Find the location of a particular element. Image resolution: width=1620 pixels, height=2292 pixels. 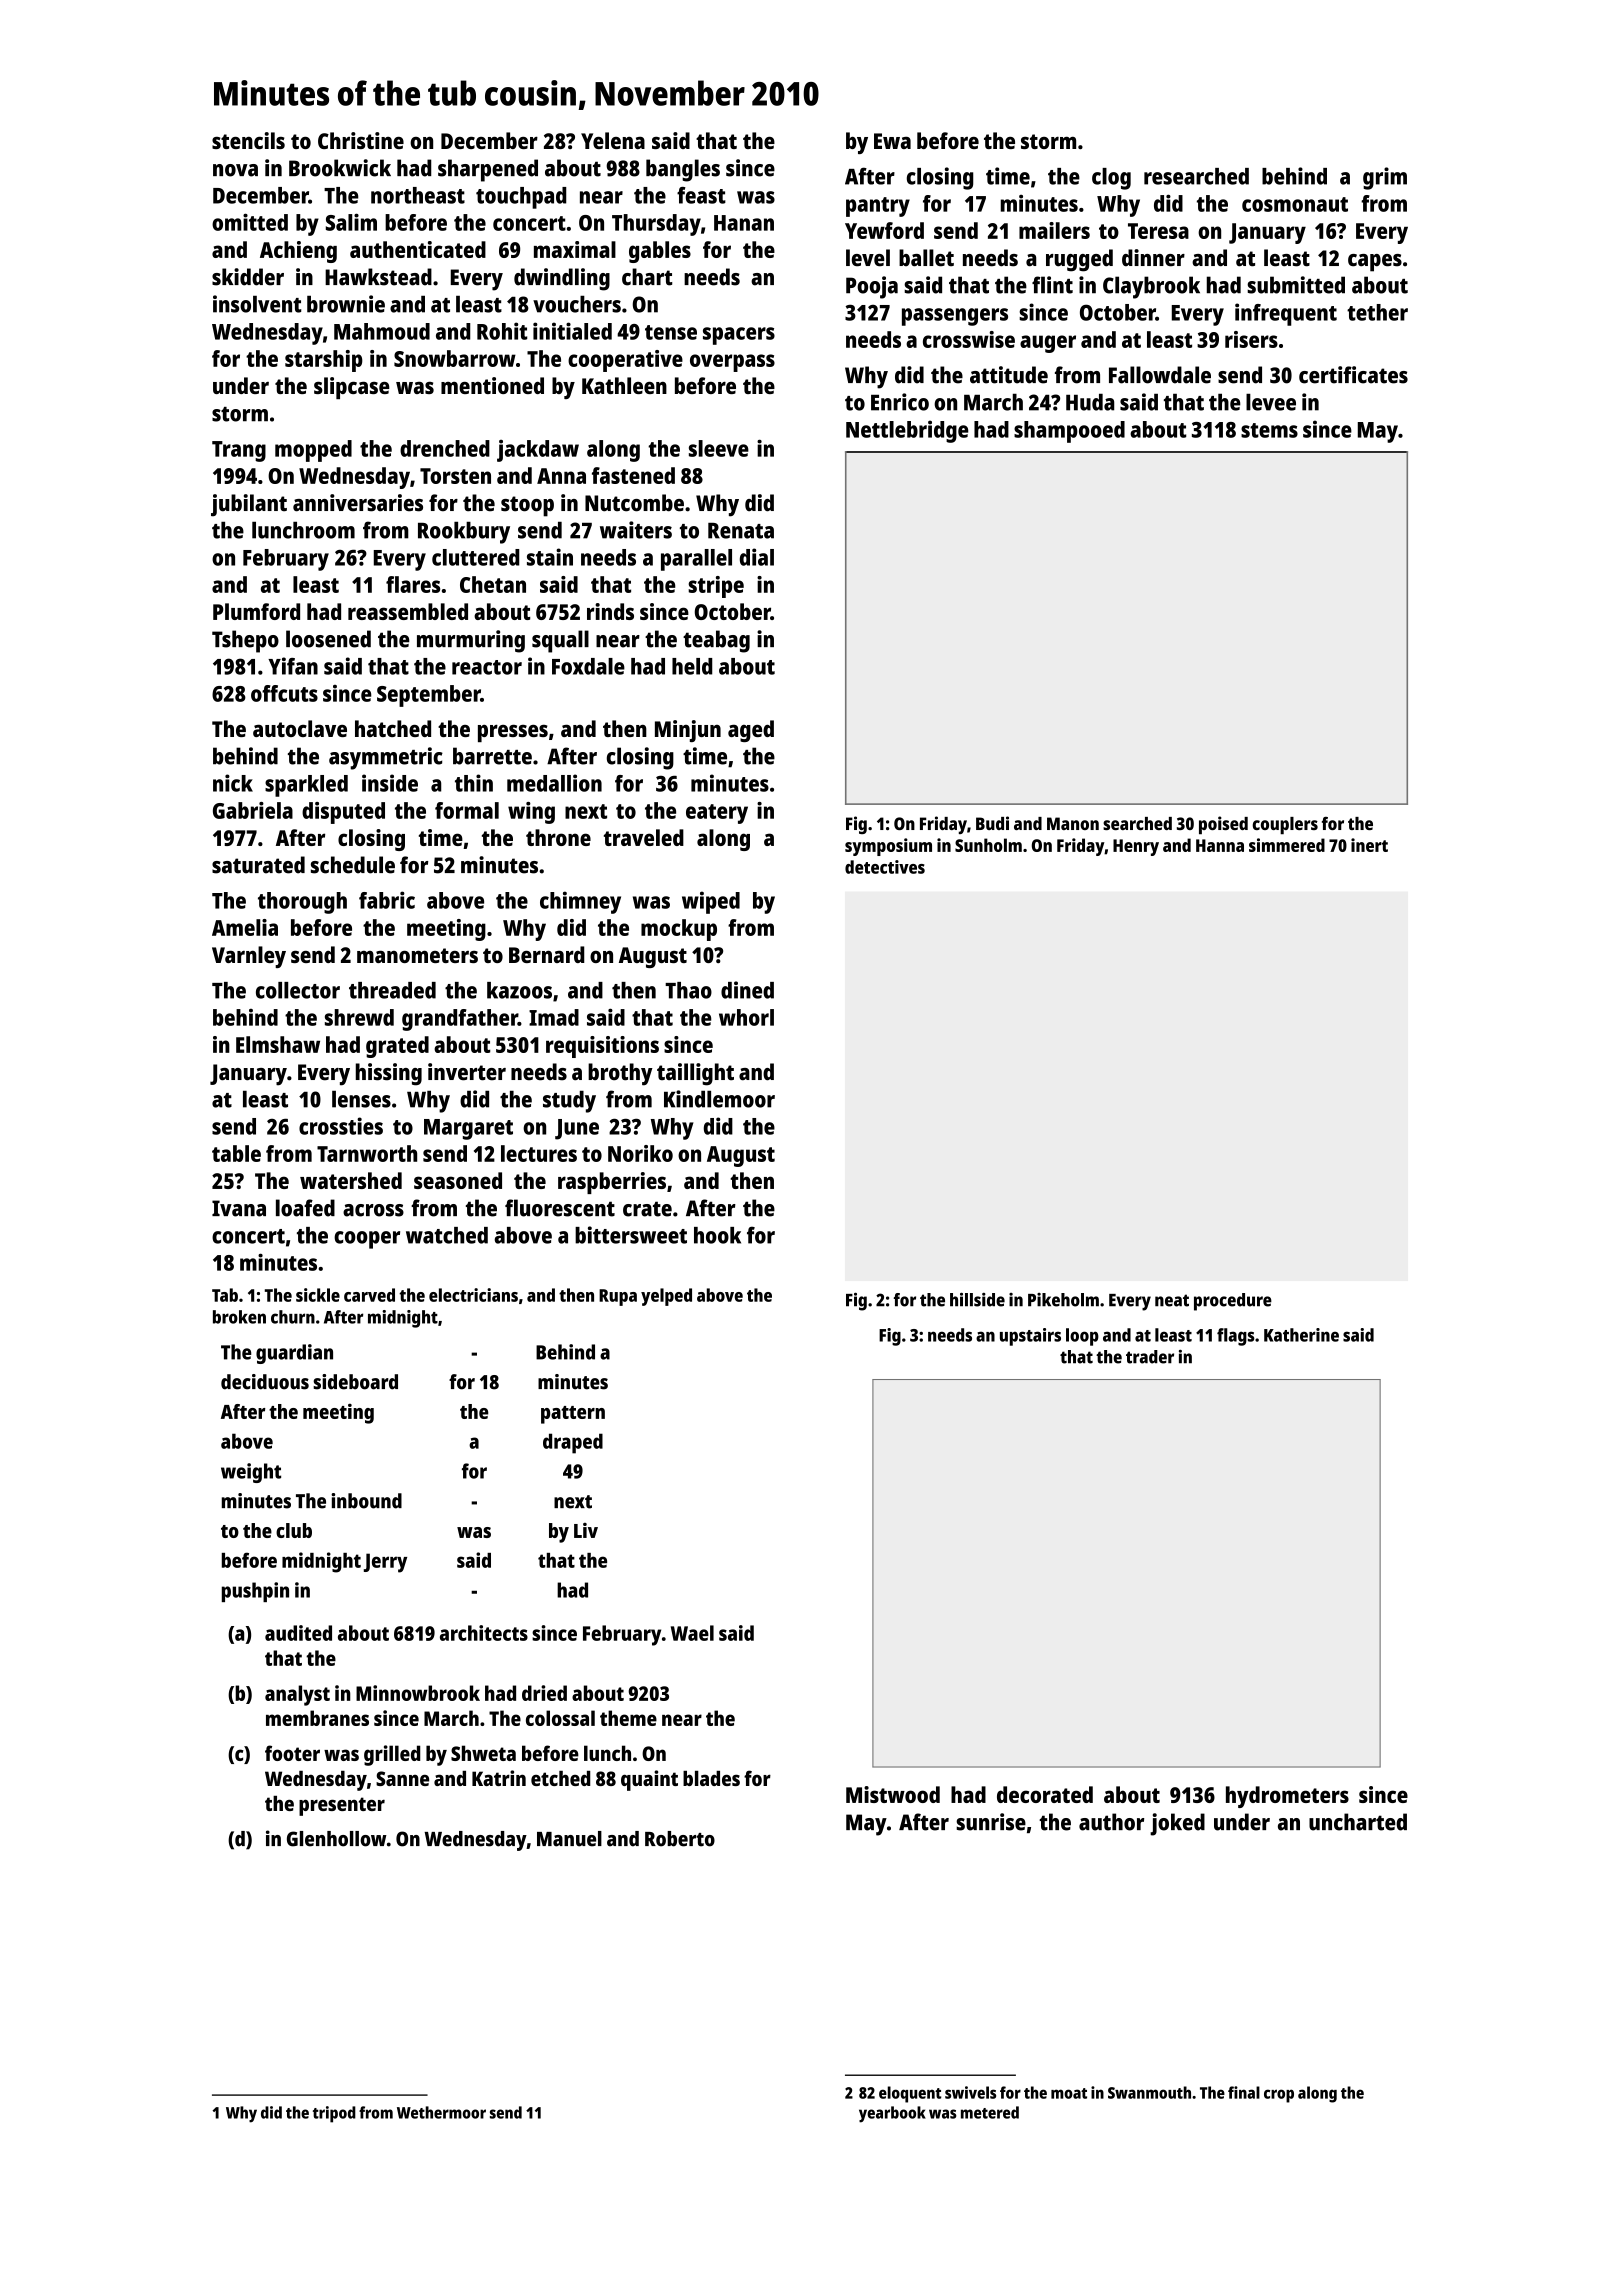

Wael is located at coordinates (692, 1633).
